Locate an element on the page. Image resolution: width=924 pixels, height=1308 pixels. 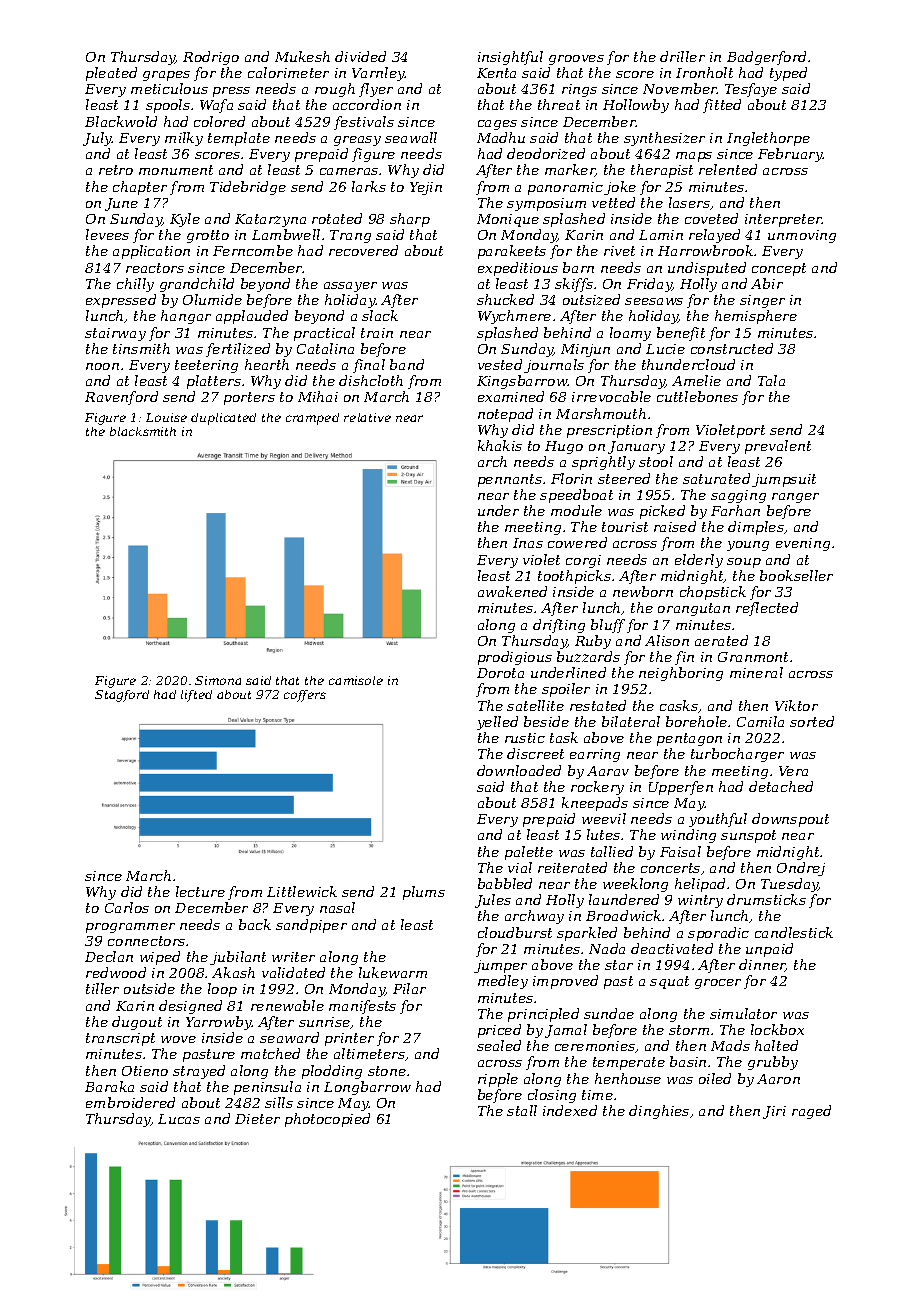
bluff is located at coordinates (608, 626).
